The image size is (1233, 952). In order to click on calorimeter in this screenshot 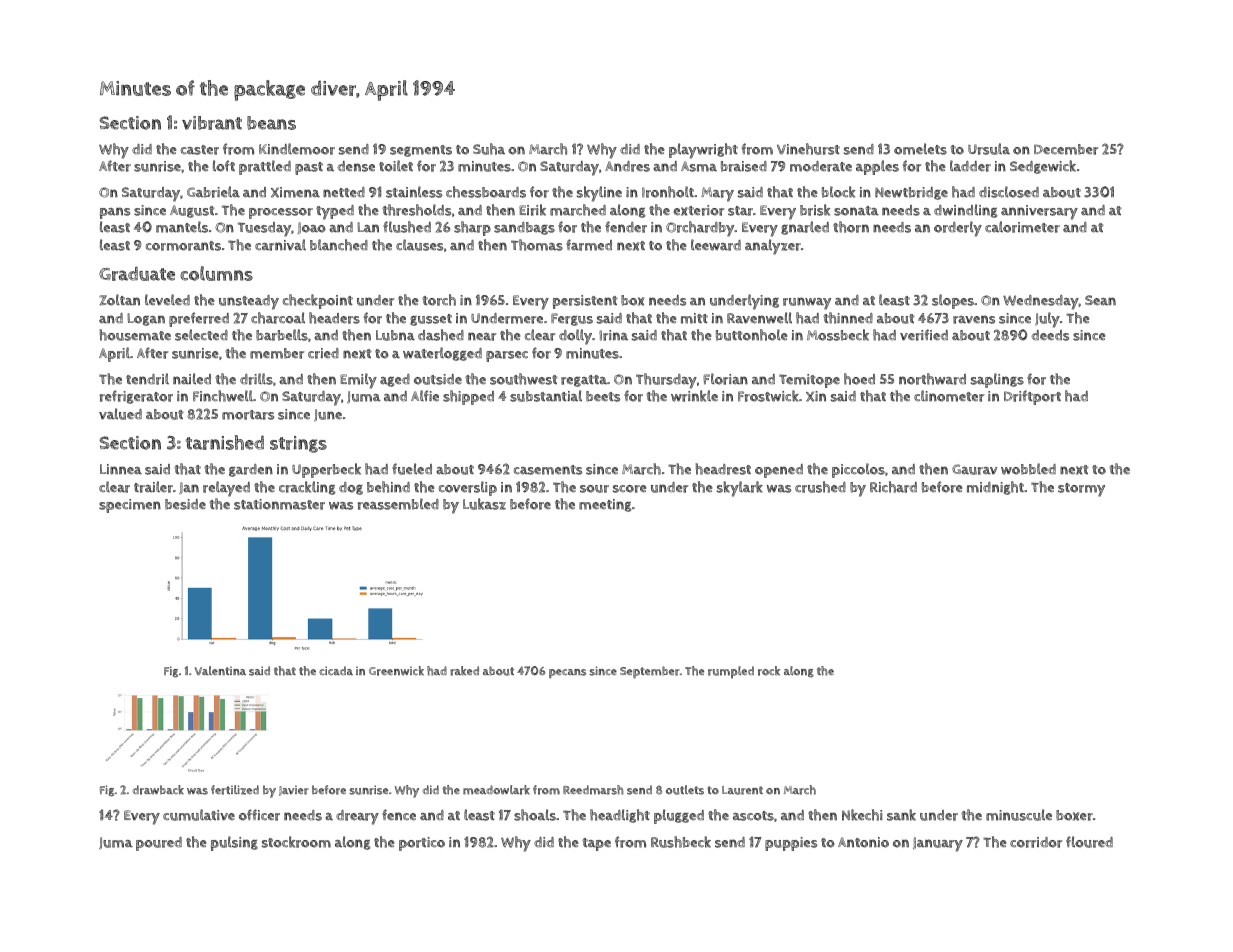, I will do `click(1022, 227)`.
